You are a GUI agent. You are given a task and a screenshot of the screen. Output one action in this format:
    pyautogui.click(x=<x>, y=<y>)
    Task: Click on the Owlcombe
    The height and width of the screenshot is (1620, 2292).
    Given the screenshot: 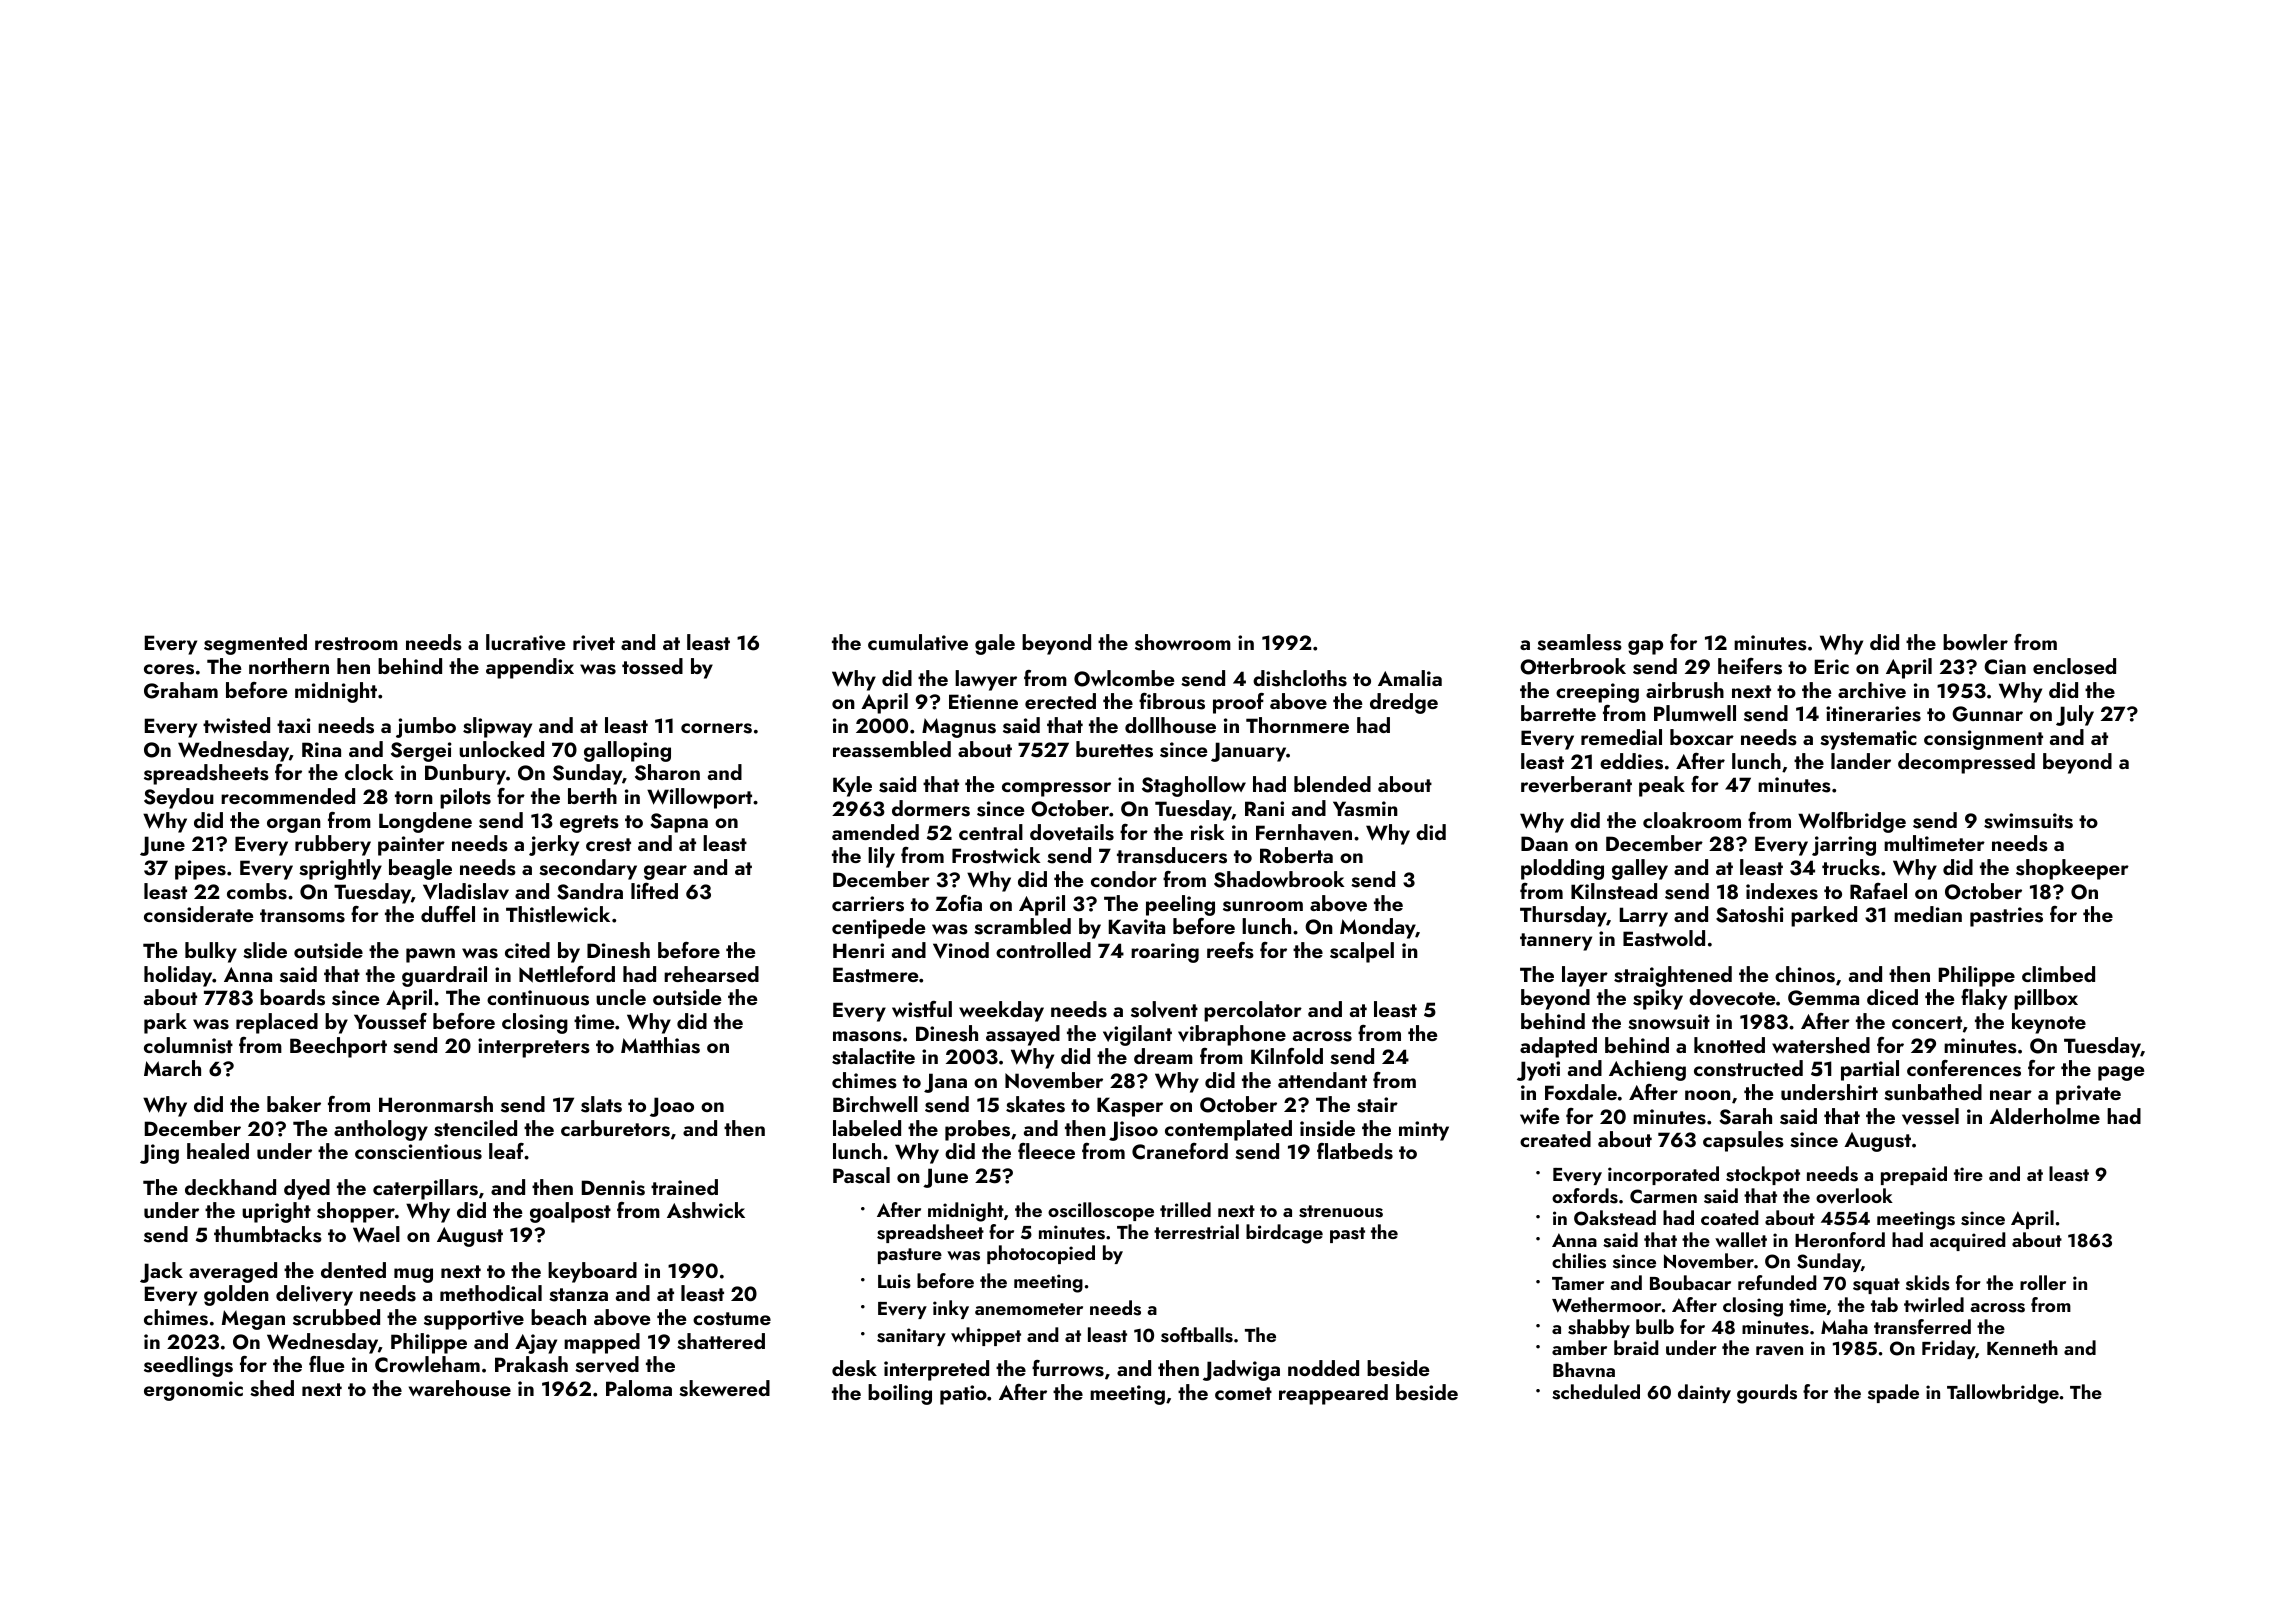 What is the action you would take?
    pyautogui.click(x=1124, y=678)
